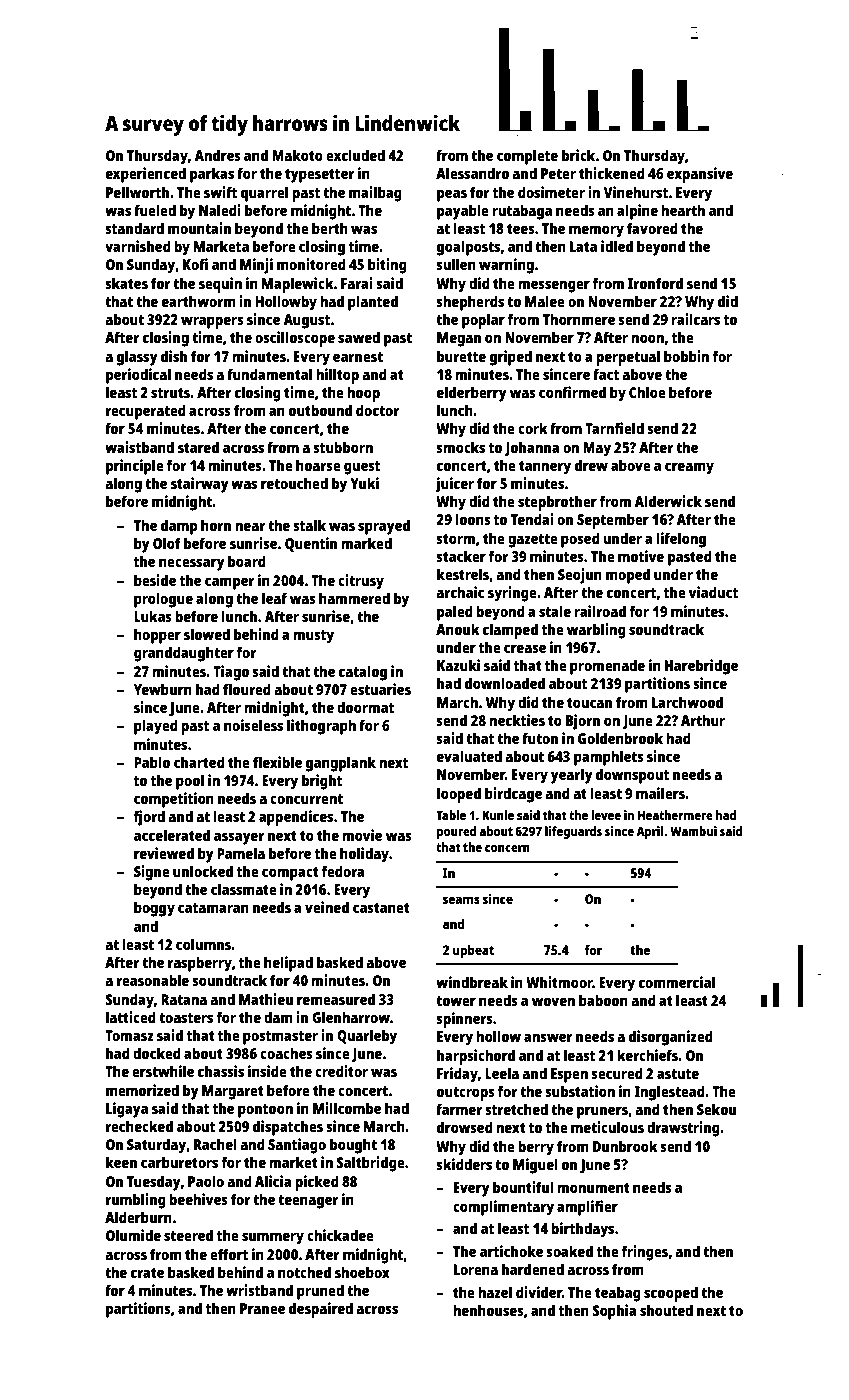 The height and width of the page is (1400, 849). Describe the element at coordinates (179, 1162) in the page. I see `carburetors` at that location.
